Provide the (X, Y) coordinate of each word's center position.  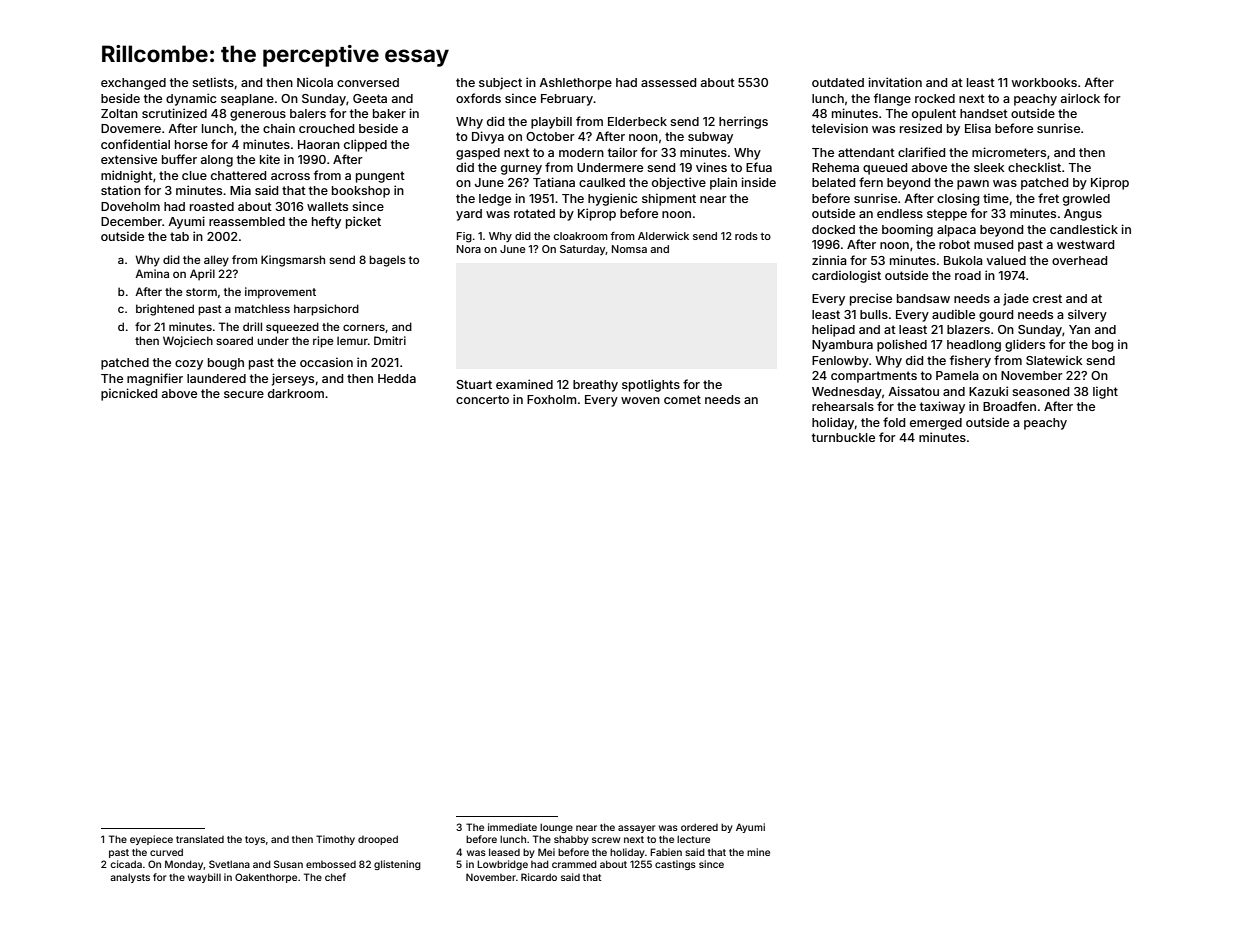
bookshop (361, 192)
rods (746, 236)
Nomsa (629, 249)
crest (1047, 298)
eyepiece (151, 840)
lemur (352, 340)
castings (675, 865)
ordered (699, 827)
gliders (1025, 345)
